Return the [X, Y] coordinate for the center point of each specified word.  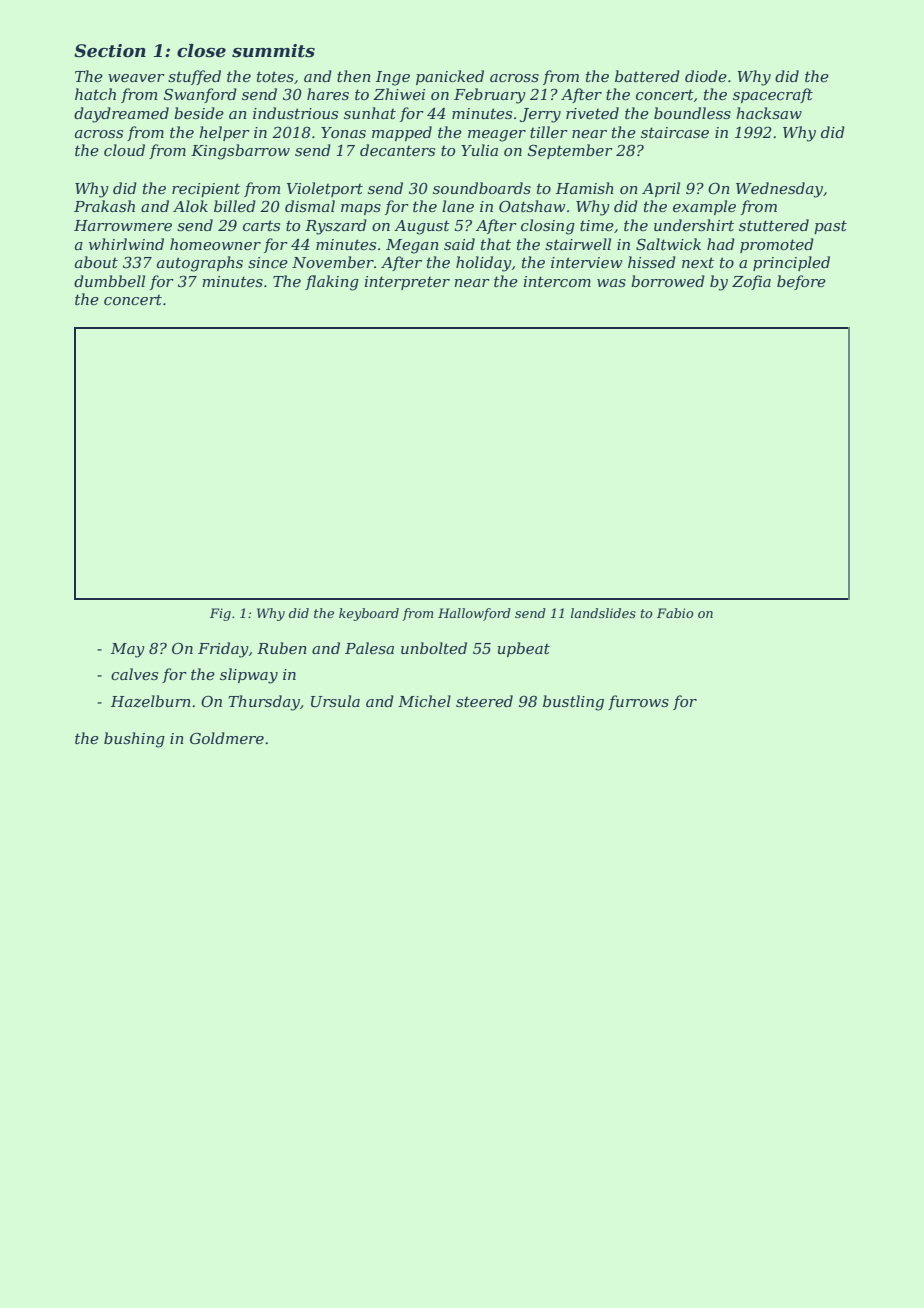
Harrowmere [123, 225]
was [611, 283]
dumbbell [109, 281]
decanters [397, 150]
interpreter [407, 283]
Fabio [675, 613]
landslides [603, 613]
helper [224, 133]
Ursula [335, 701]
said [459, 244]
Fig [220, 614]
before [801, 282]
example [704, 207]
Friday [223, 650]
